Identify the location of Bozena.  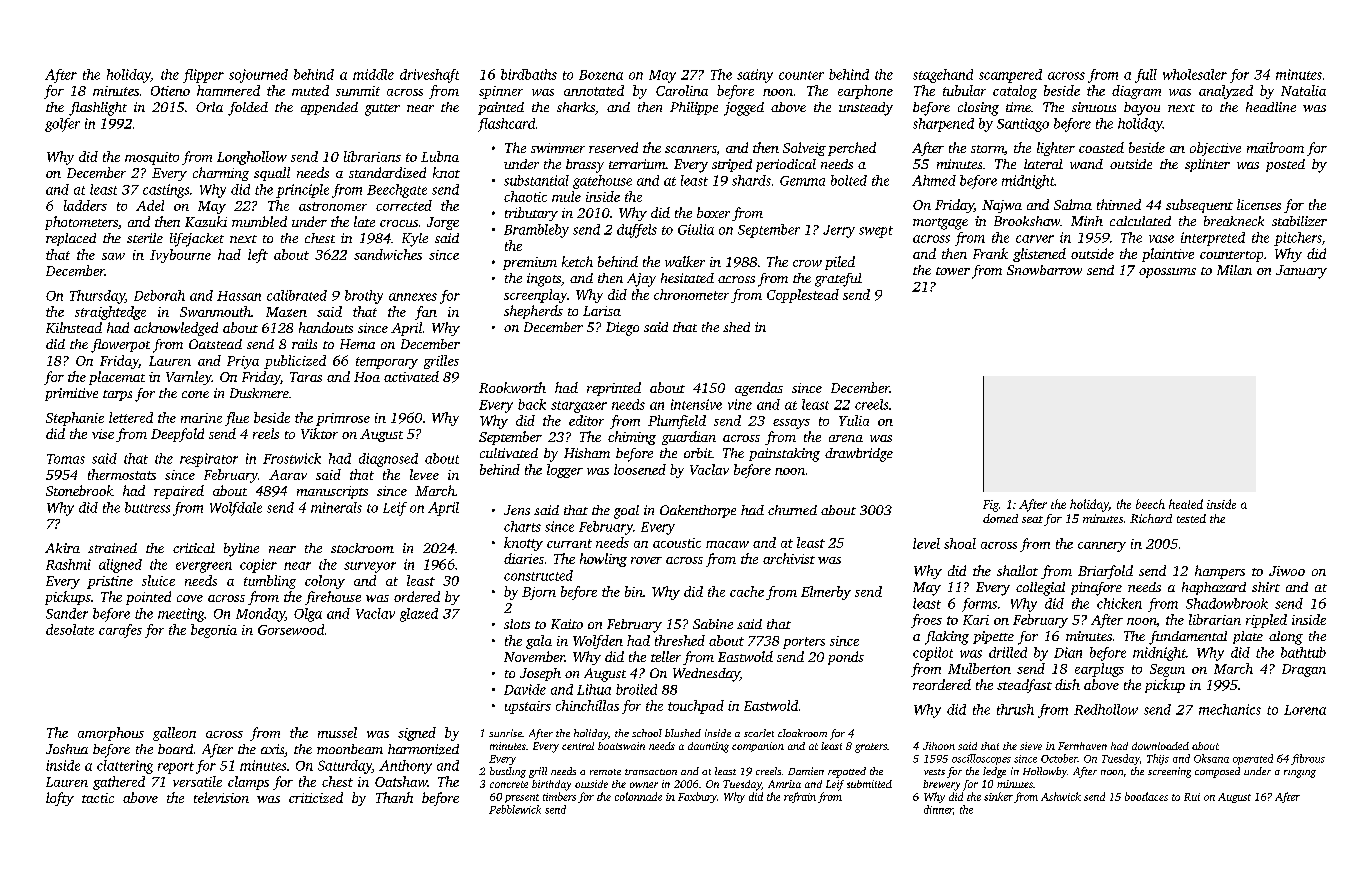
(601, 75).
